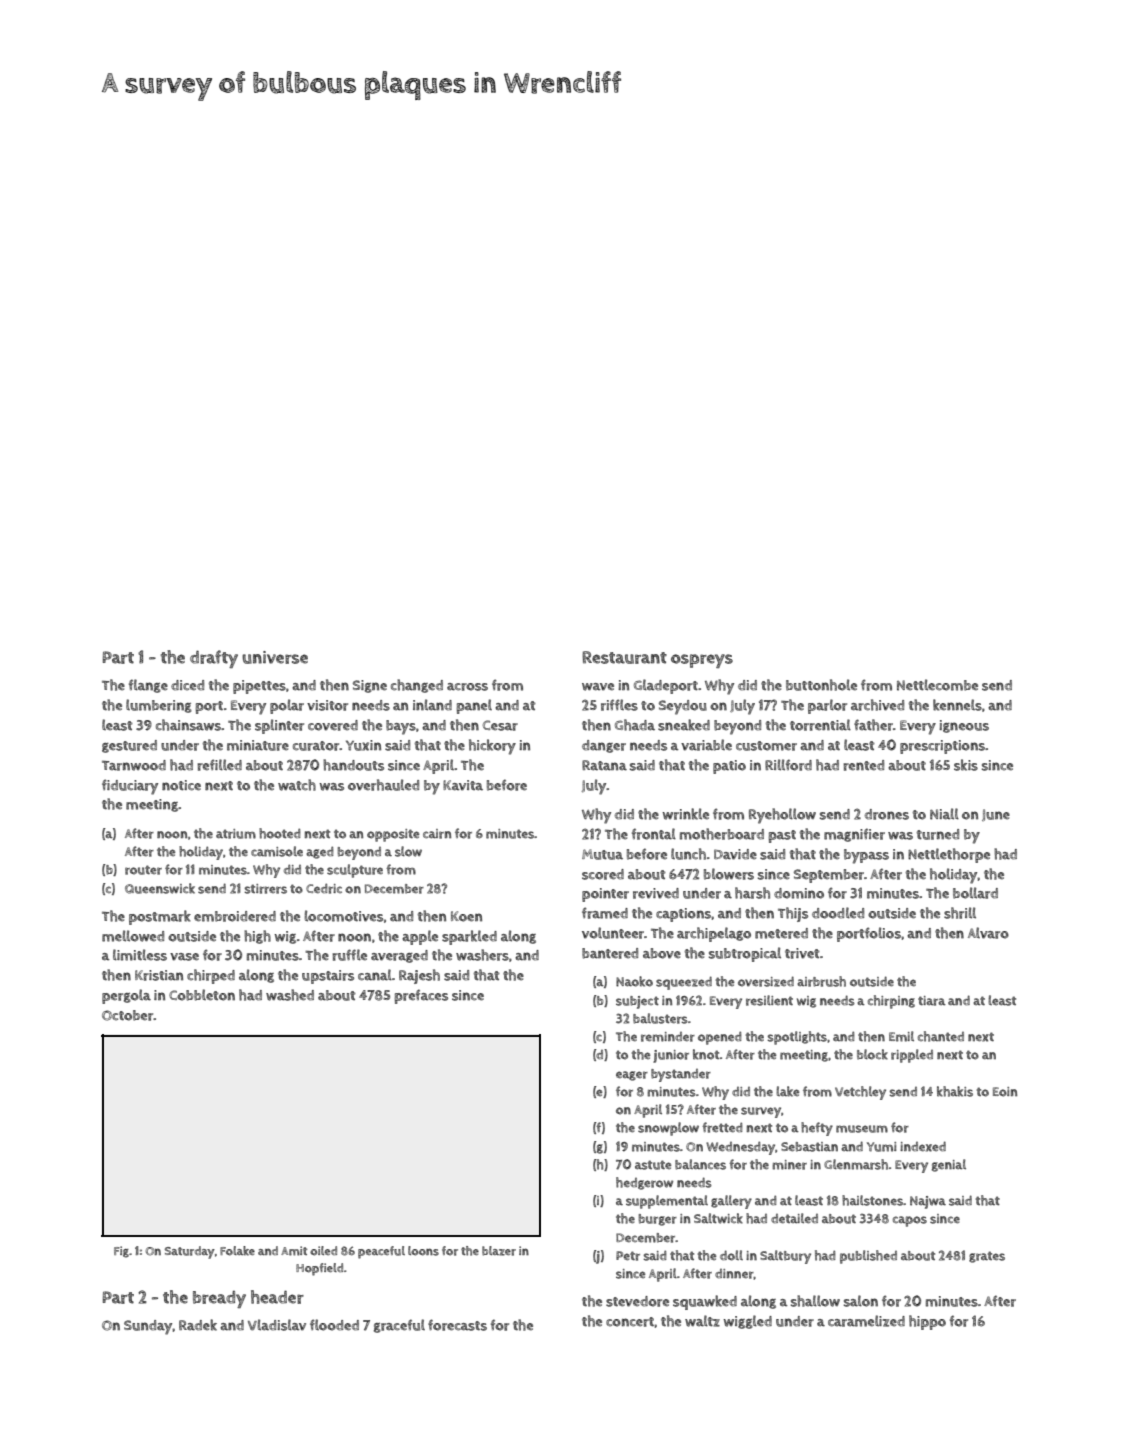 The image size is (1123, 1453). What do you see at coordinates (838, 913) in the screenshot?
I see `doodled` at bounding box center [838, 913].
